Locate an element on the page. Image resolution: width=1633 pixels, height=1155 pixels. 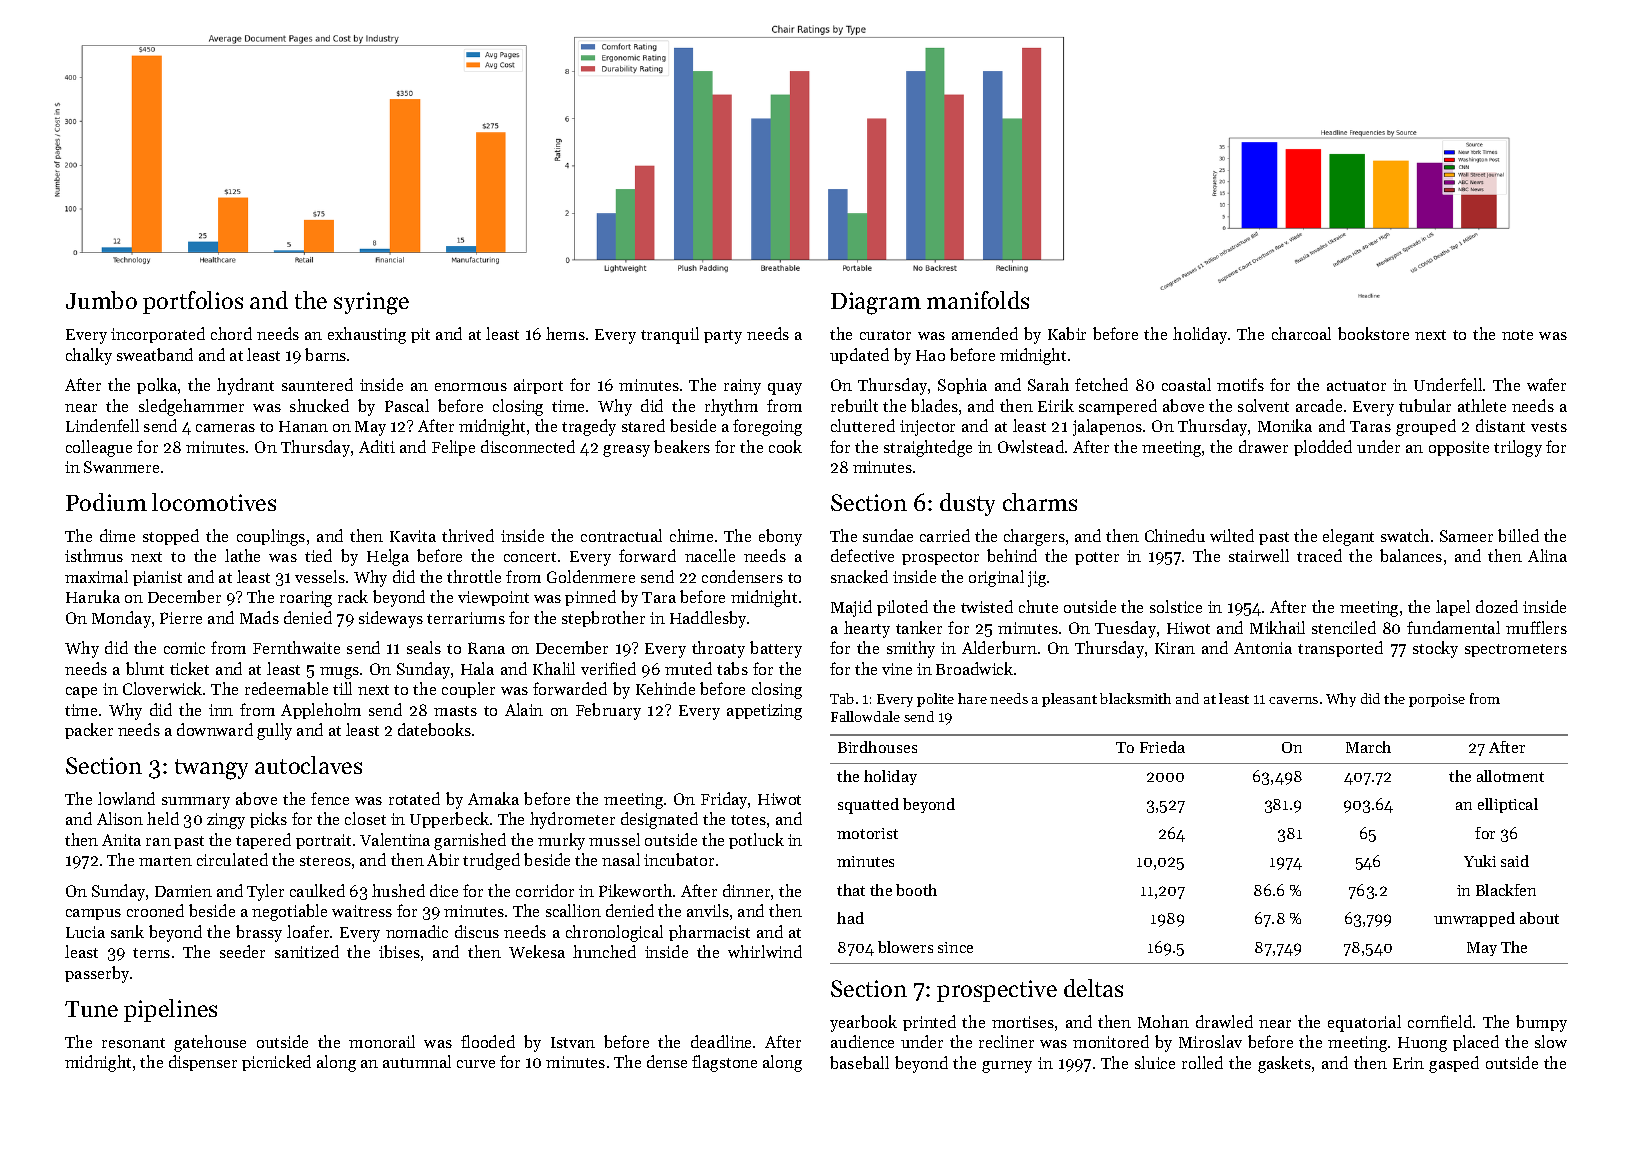
locomotives is located at coordinates (214, 502).
